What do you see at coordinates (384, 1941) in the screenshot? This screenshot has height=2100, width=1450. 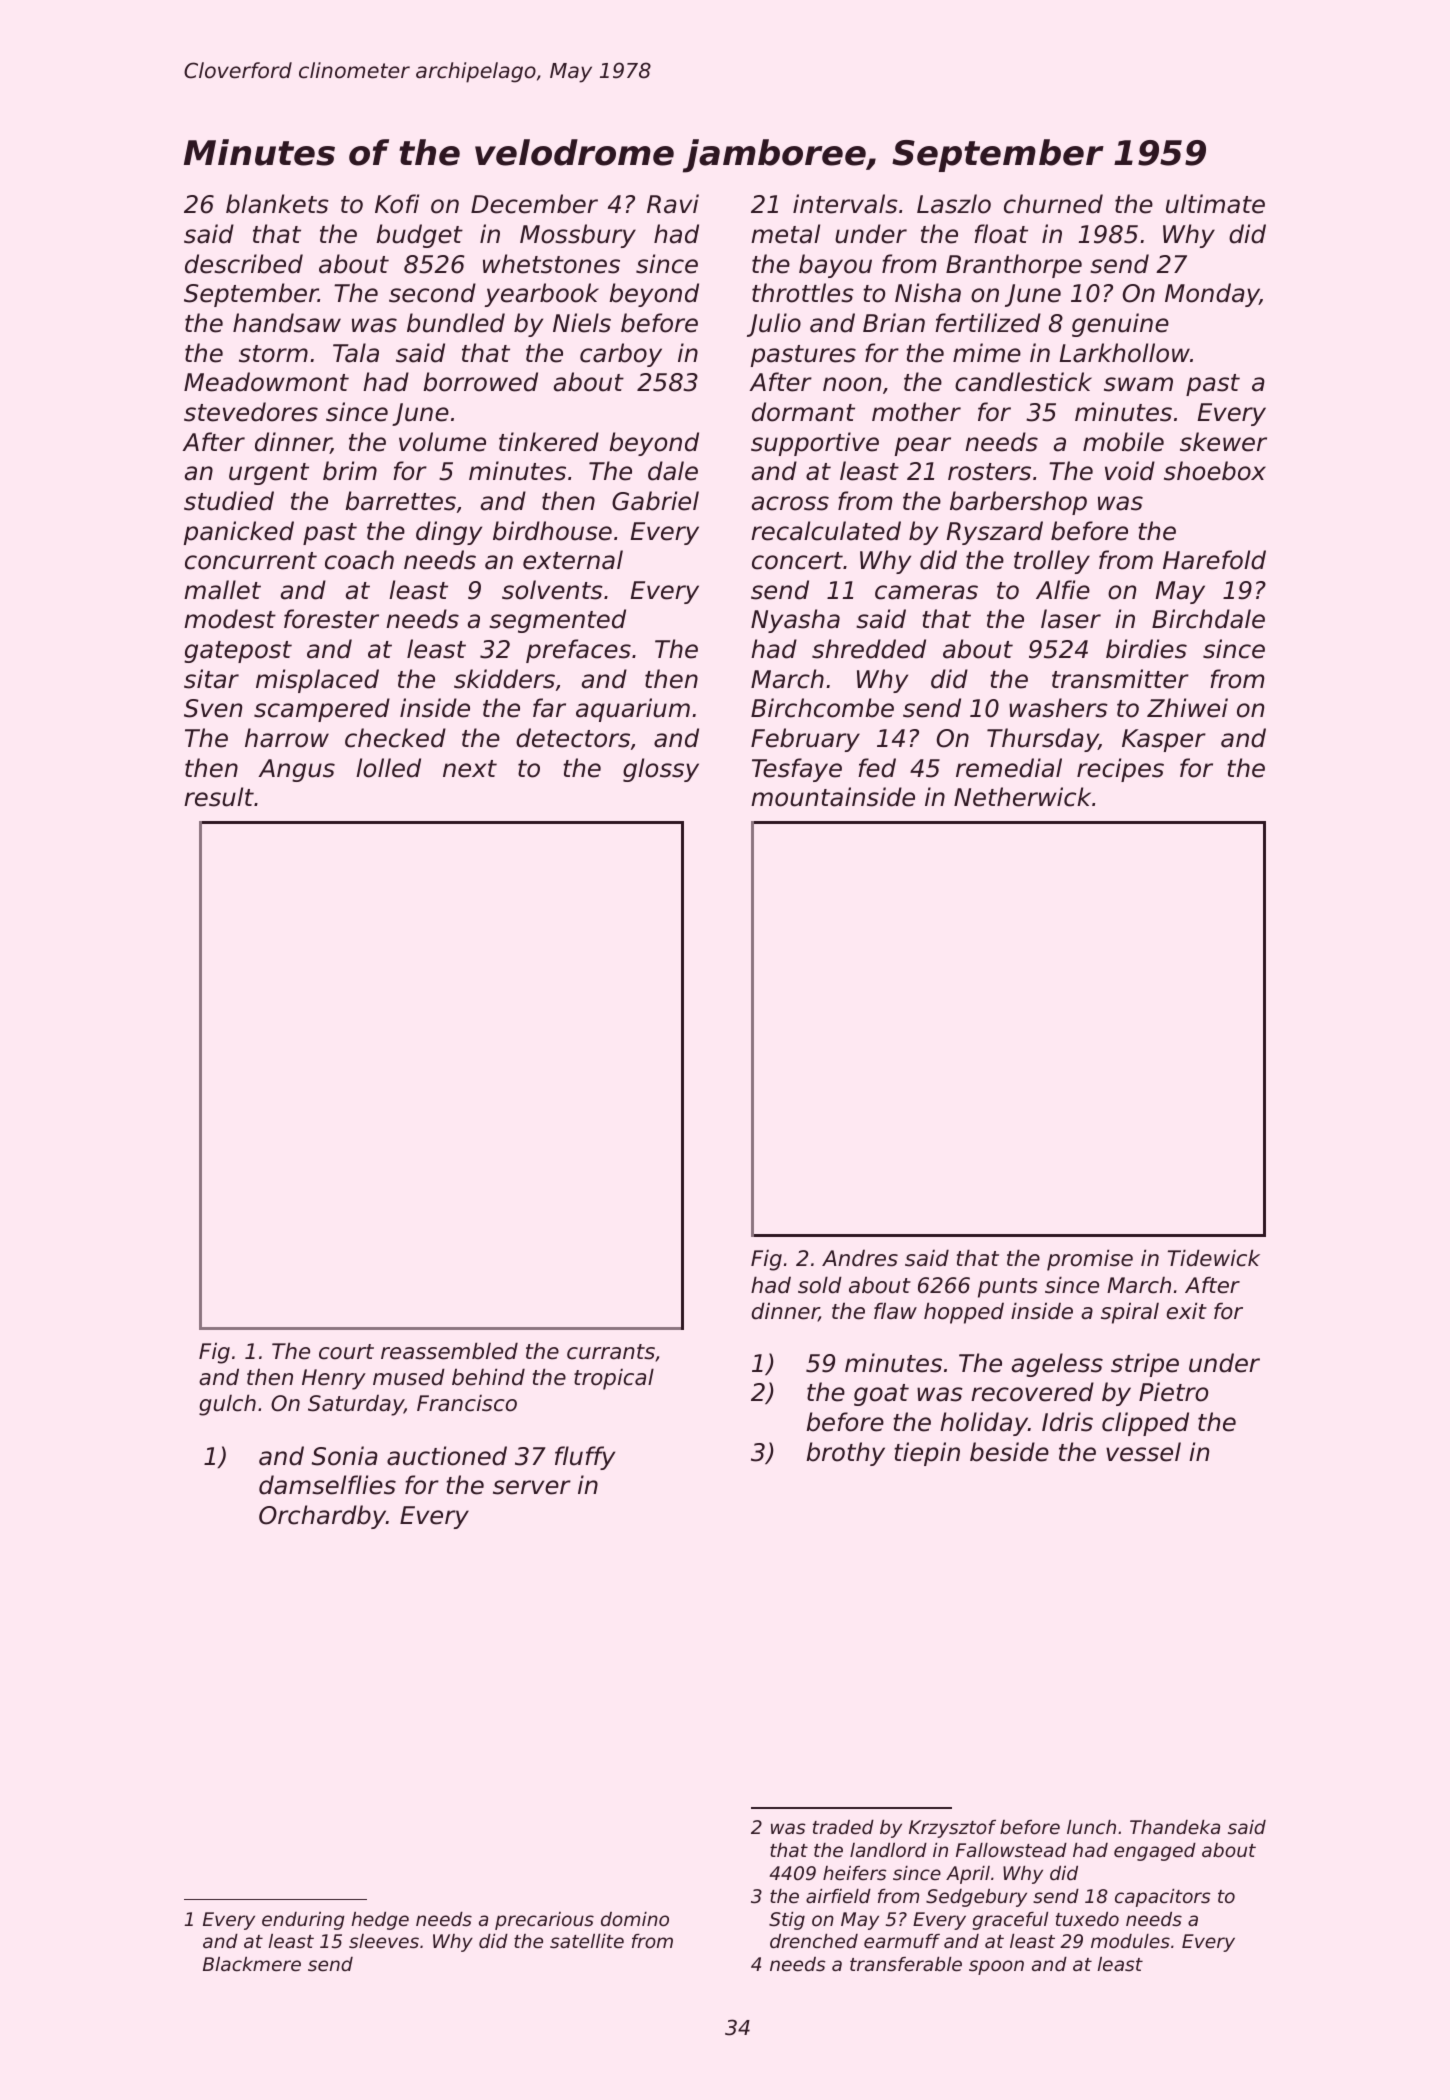 I see `sleeves` at bounding box center [384, 1941].
